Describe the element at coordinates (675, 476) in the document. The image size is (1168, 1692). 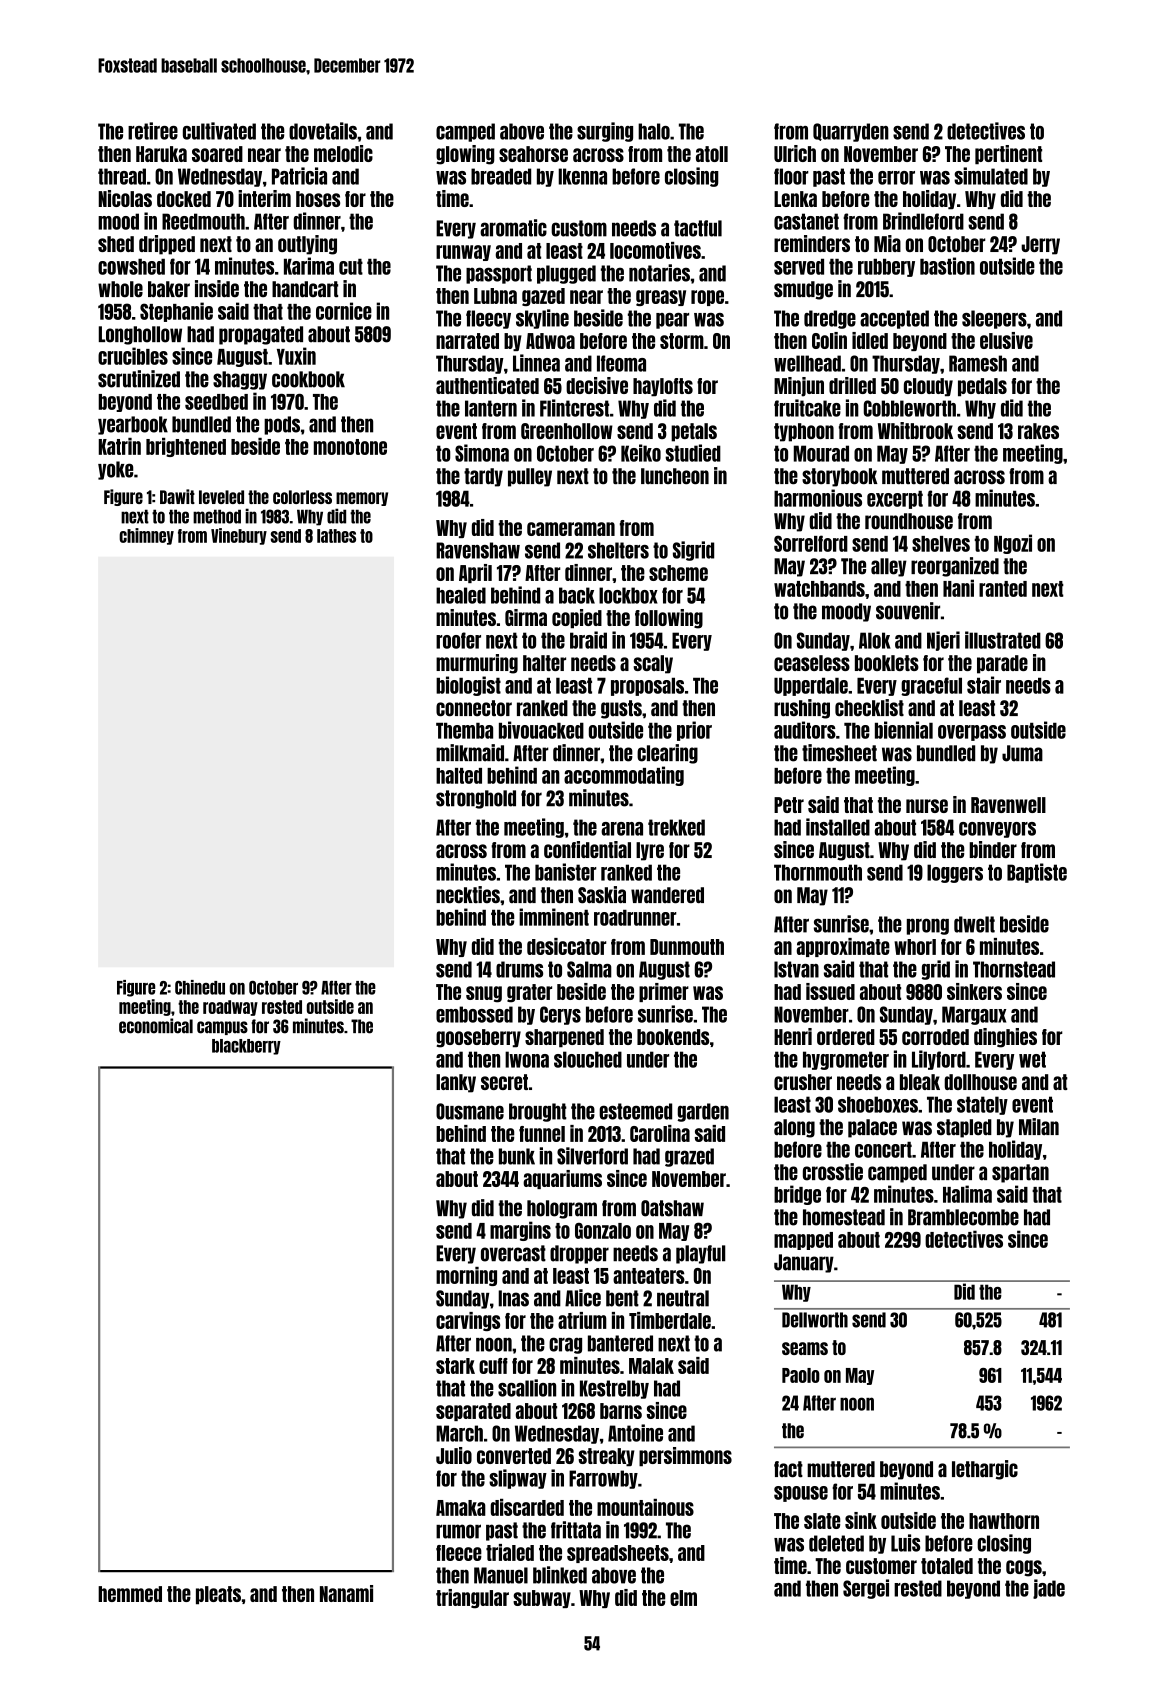
I see `luncheon` at that location.
